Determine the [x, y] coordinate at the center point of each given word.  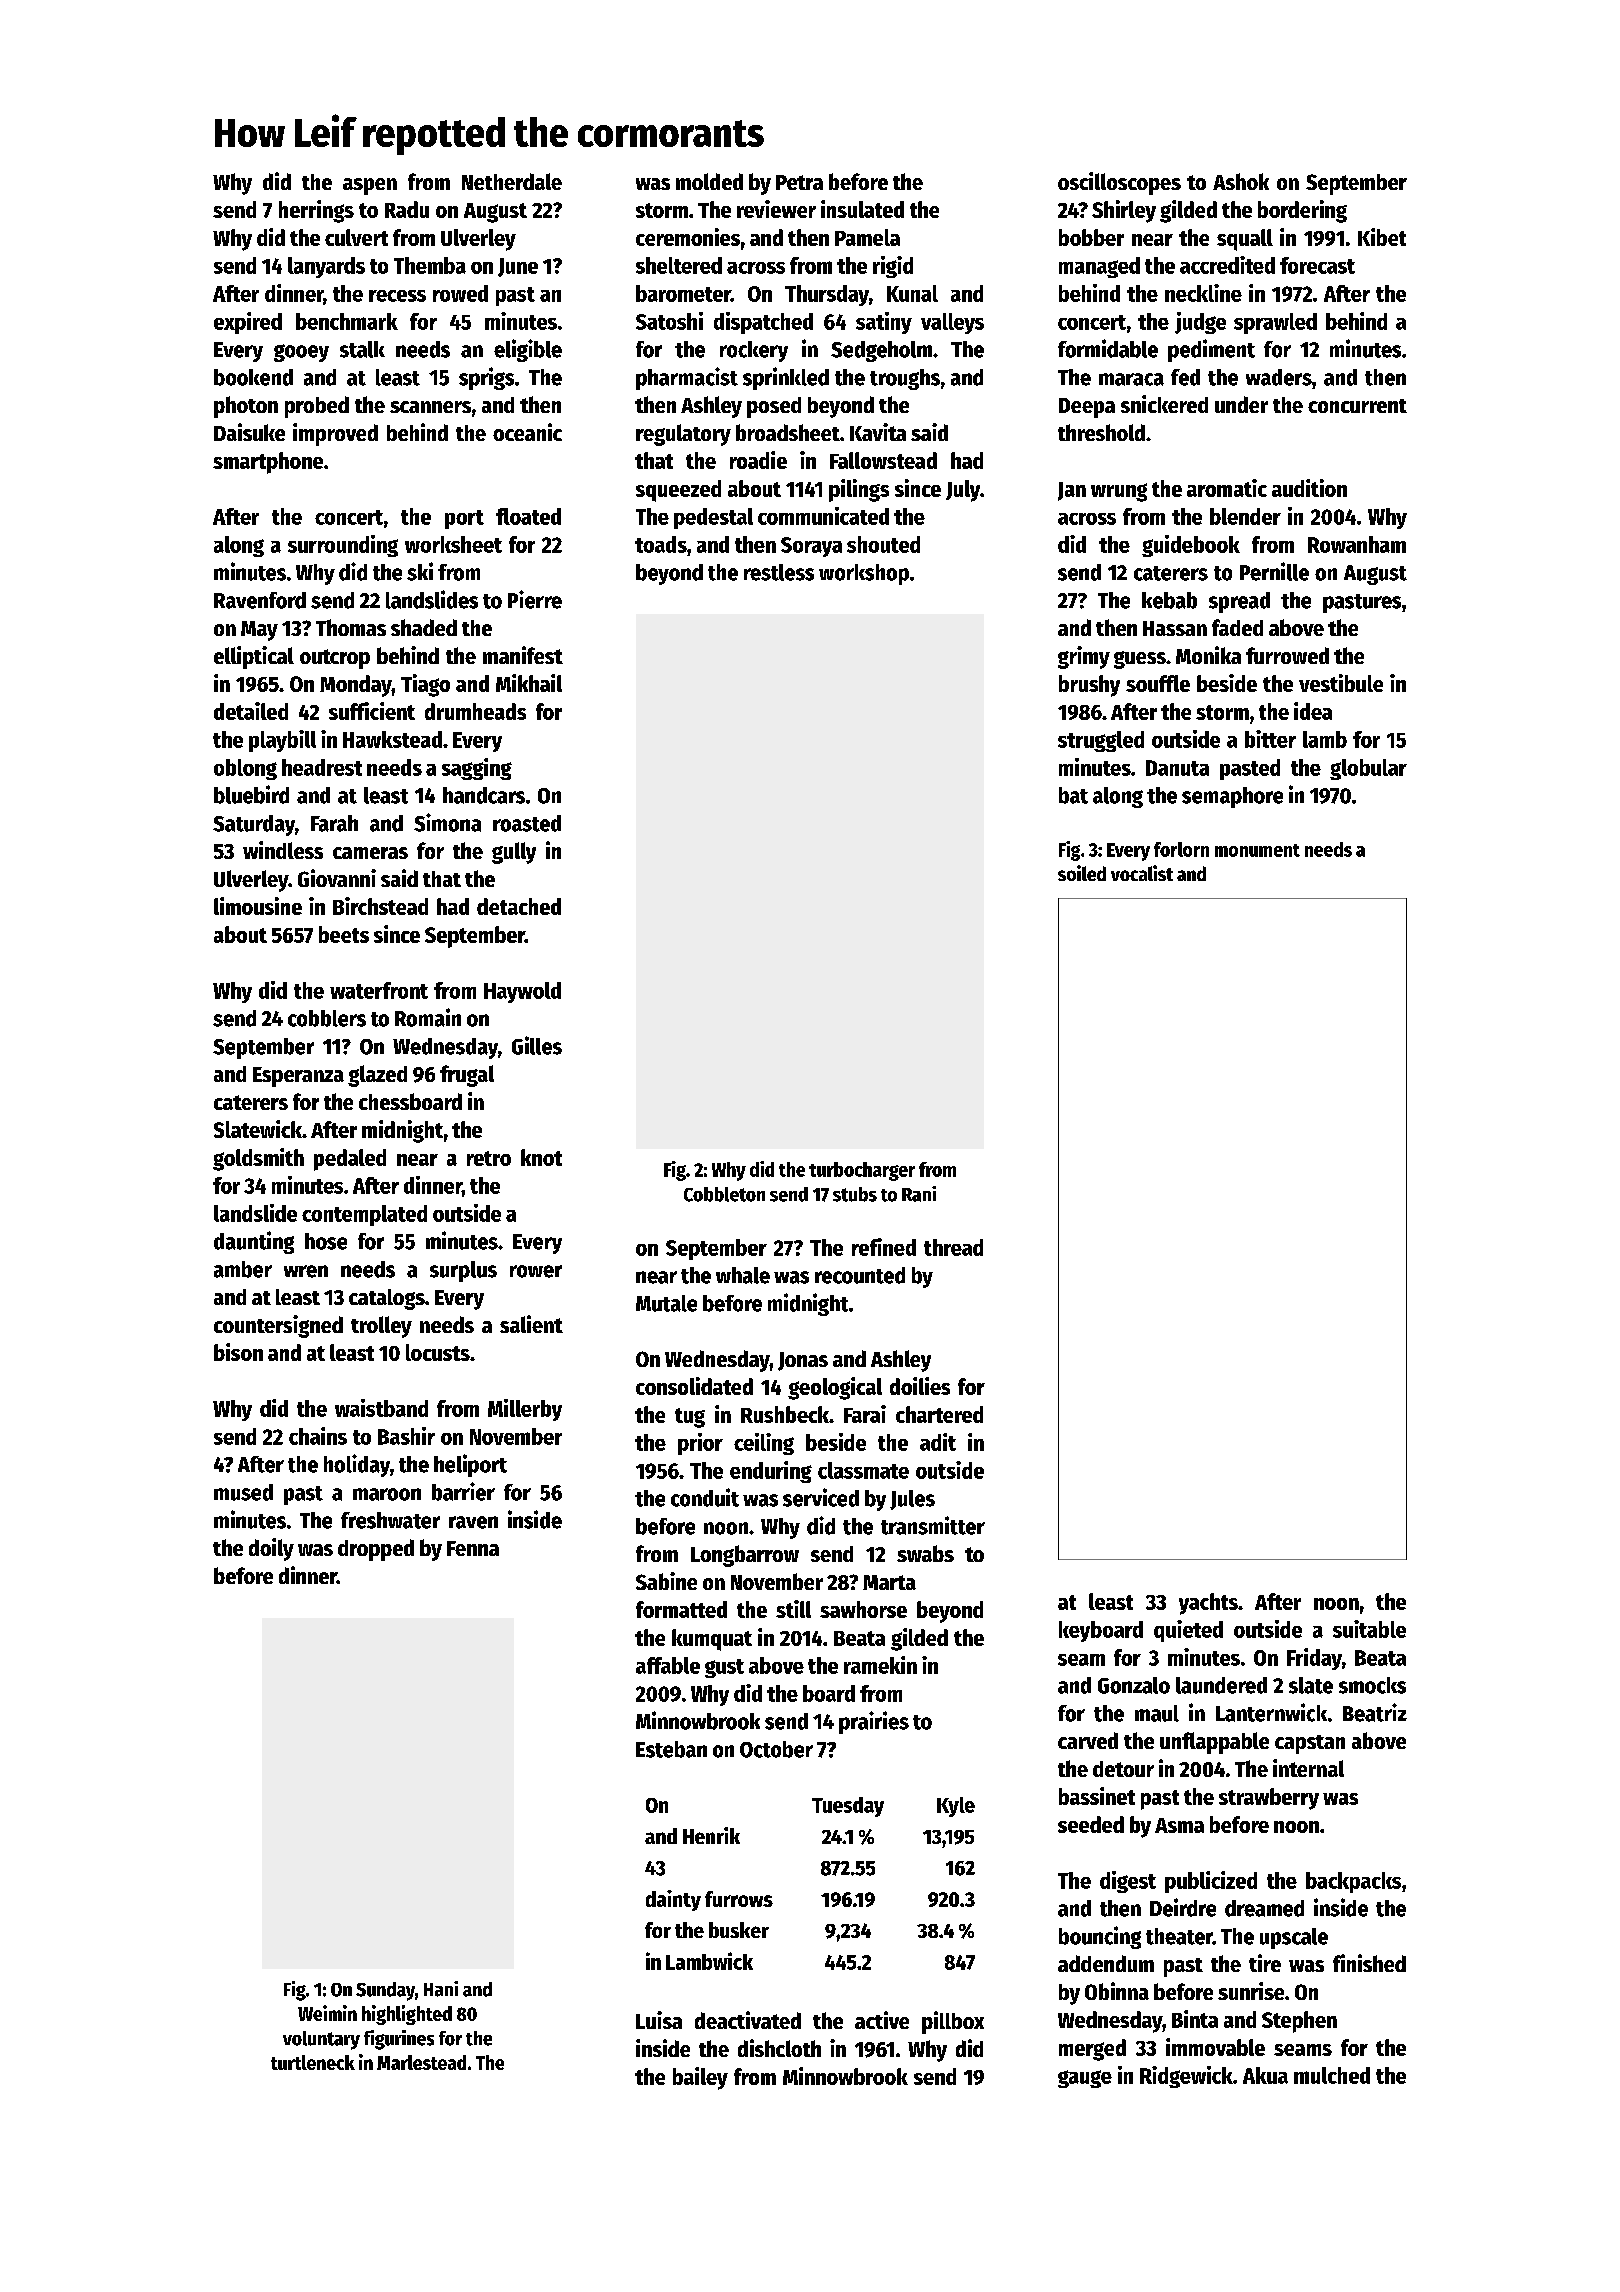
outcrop [335, 659]
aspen [370, 186]
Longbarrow [745, 1556]
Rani [919, 1194]
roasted [527, 823]
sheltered [679, 265]
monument [1257, 850]
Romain [428, 1017]
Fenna [473, 1548]
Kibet [1382, 237]
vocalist [1142, 873]
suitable [1369, 1629]
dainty [673, 1900]
